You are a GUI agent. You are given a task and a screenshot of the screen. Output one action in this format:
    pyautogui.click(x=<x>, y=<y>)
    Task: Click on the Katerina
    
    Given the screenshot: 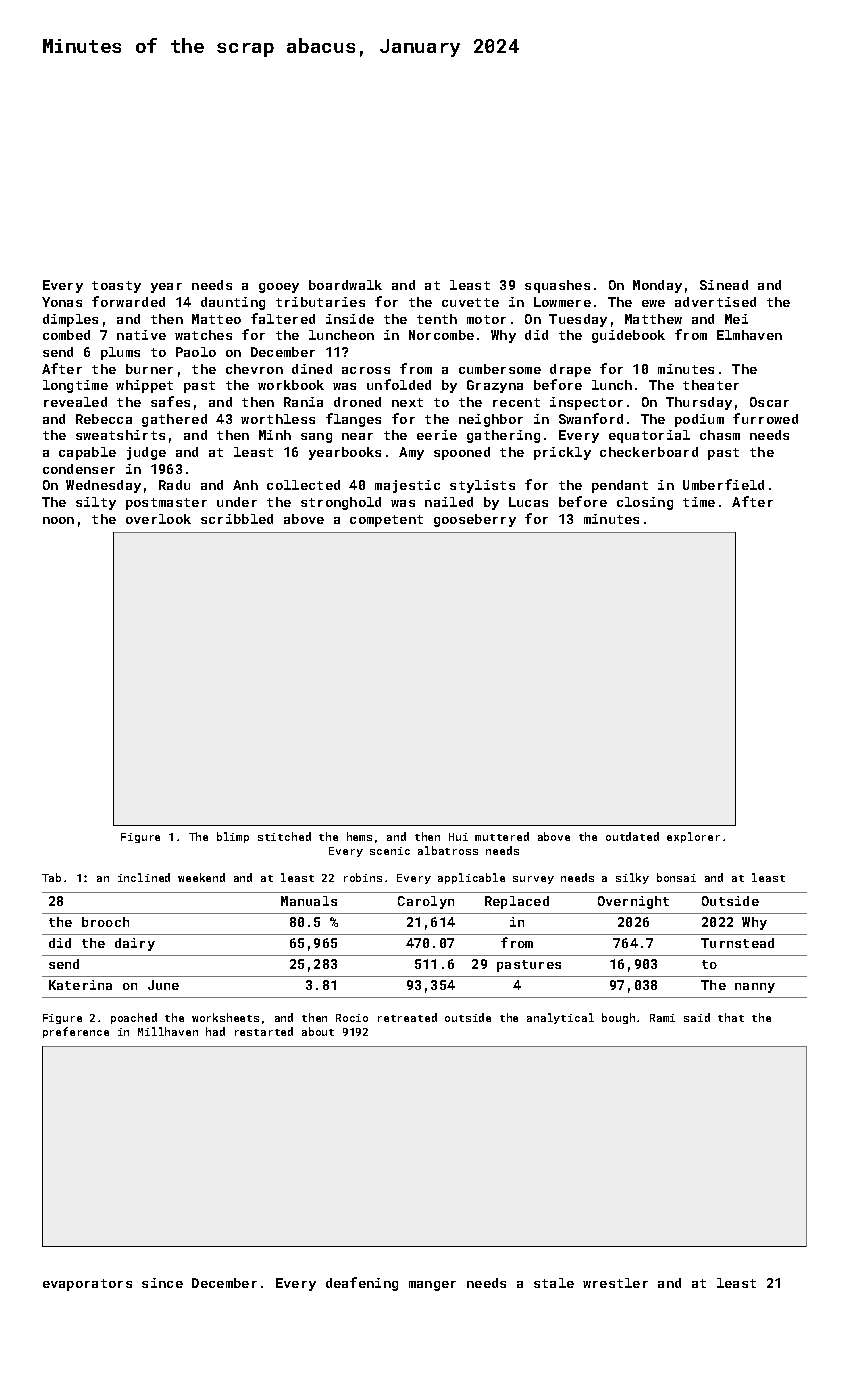 What is the action you would take?
    pyautogui.click(x=80, y=985)
